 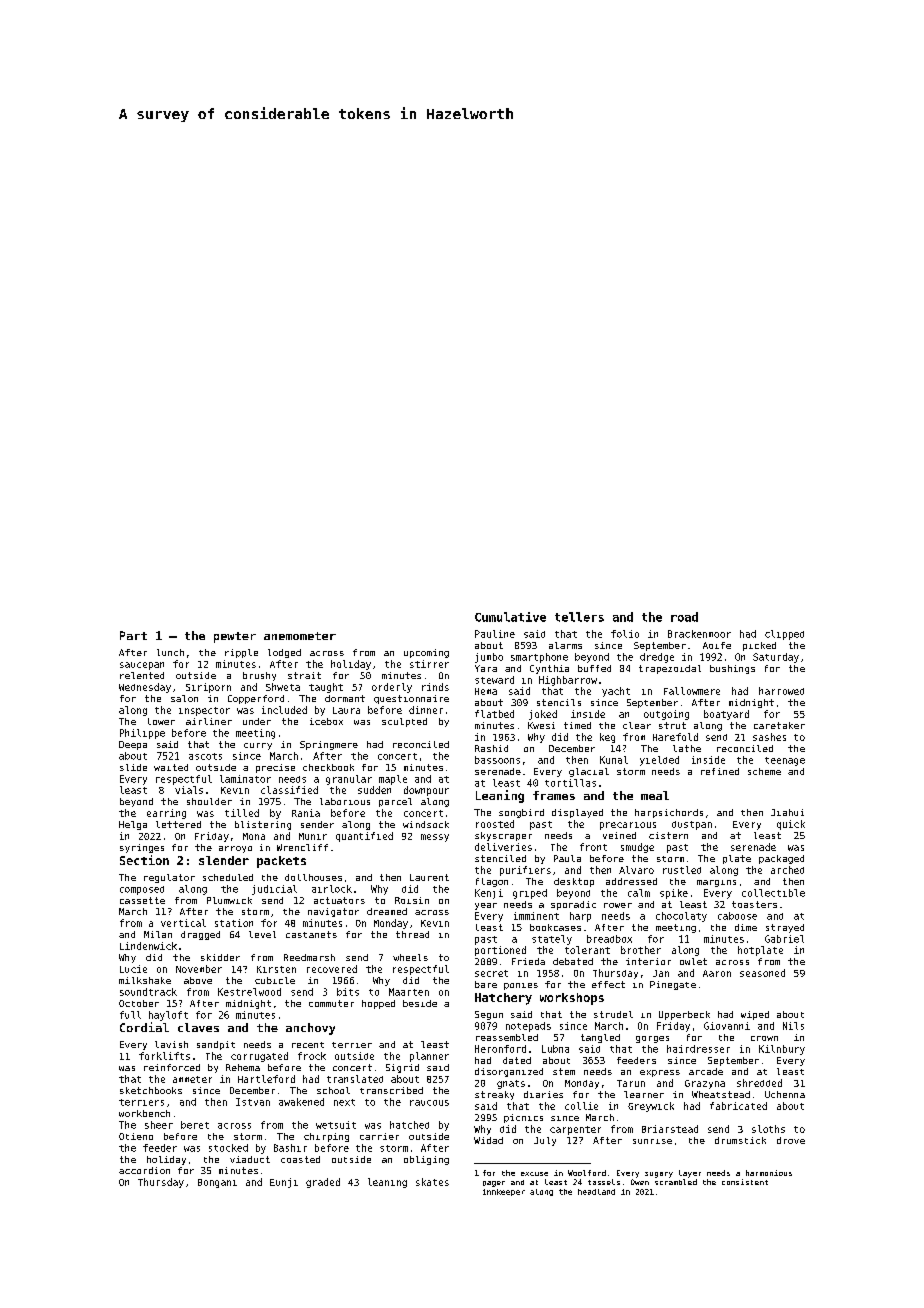 What do you see at coordinates (133, 969) in the screenshot?
I see `Lucie` at bounding box center [133, 969].
